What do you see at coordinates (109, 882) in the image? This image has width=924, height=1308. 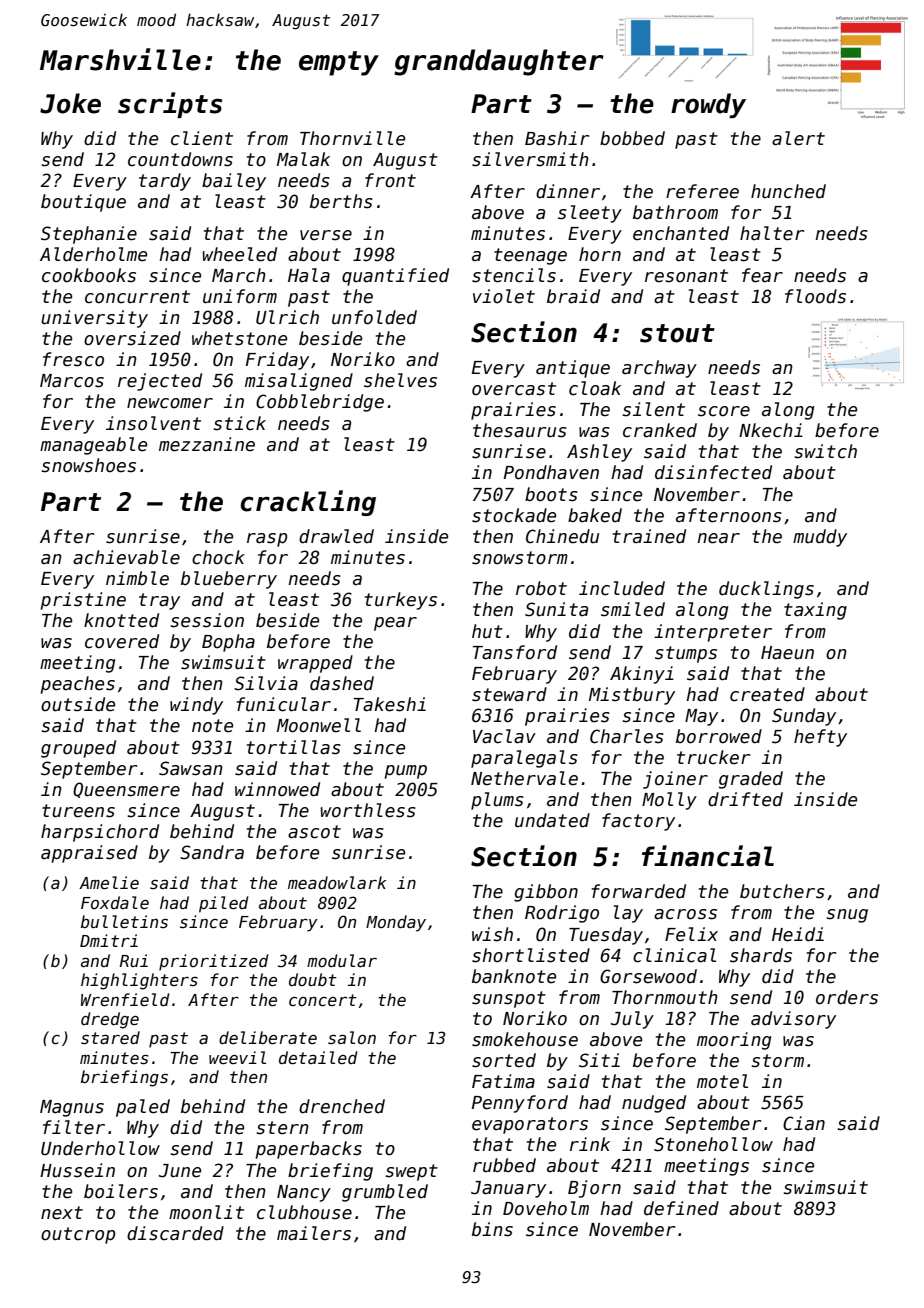 I see `Amelie` at bounding box center [109, 882].
